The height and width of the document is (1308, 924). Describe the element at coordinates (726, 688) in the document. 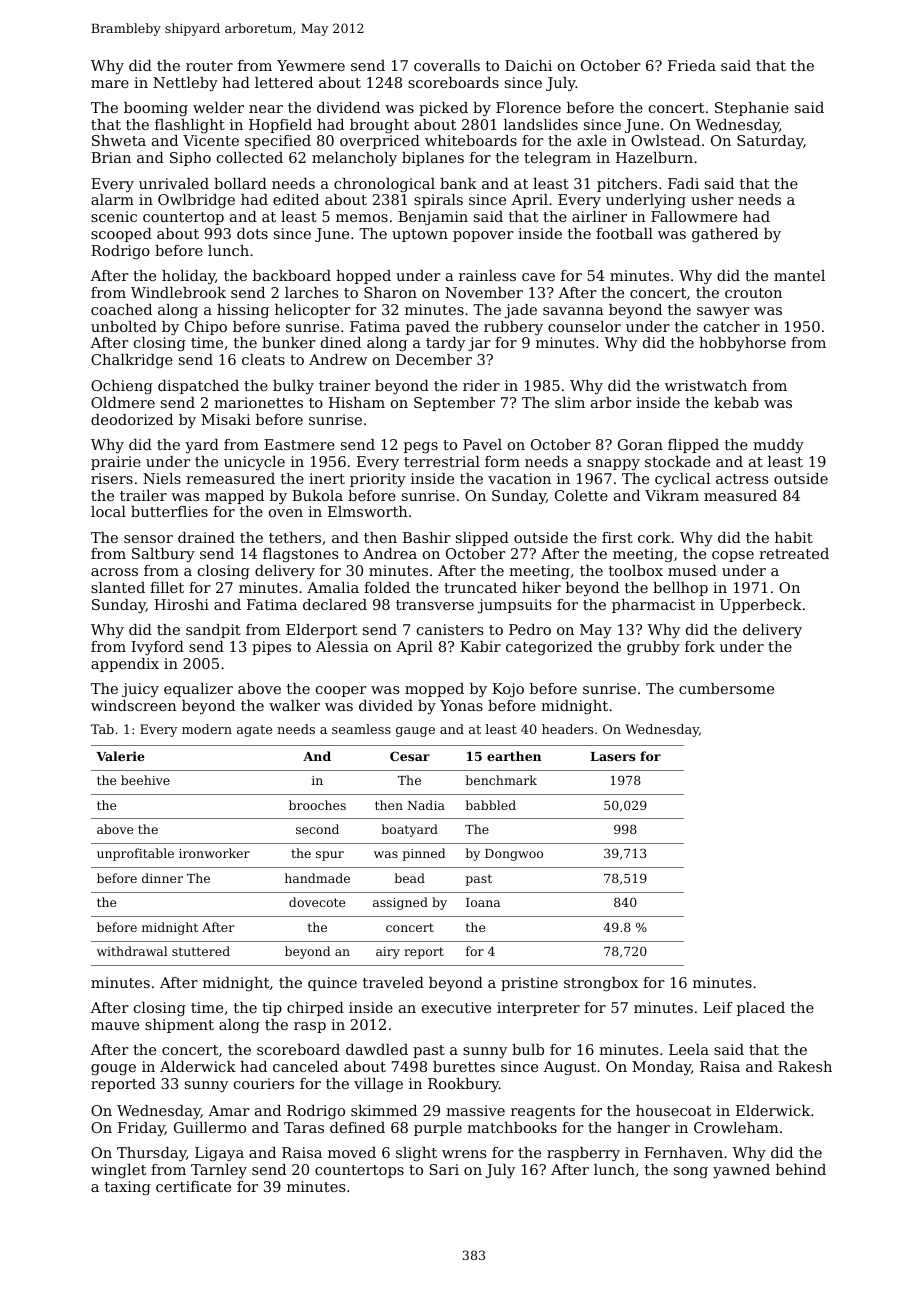

I see `cumbersome` at that location.
